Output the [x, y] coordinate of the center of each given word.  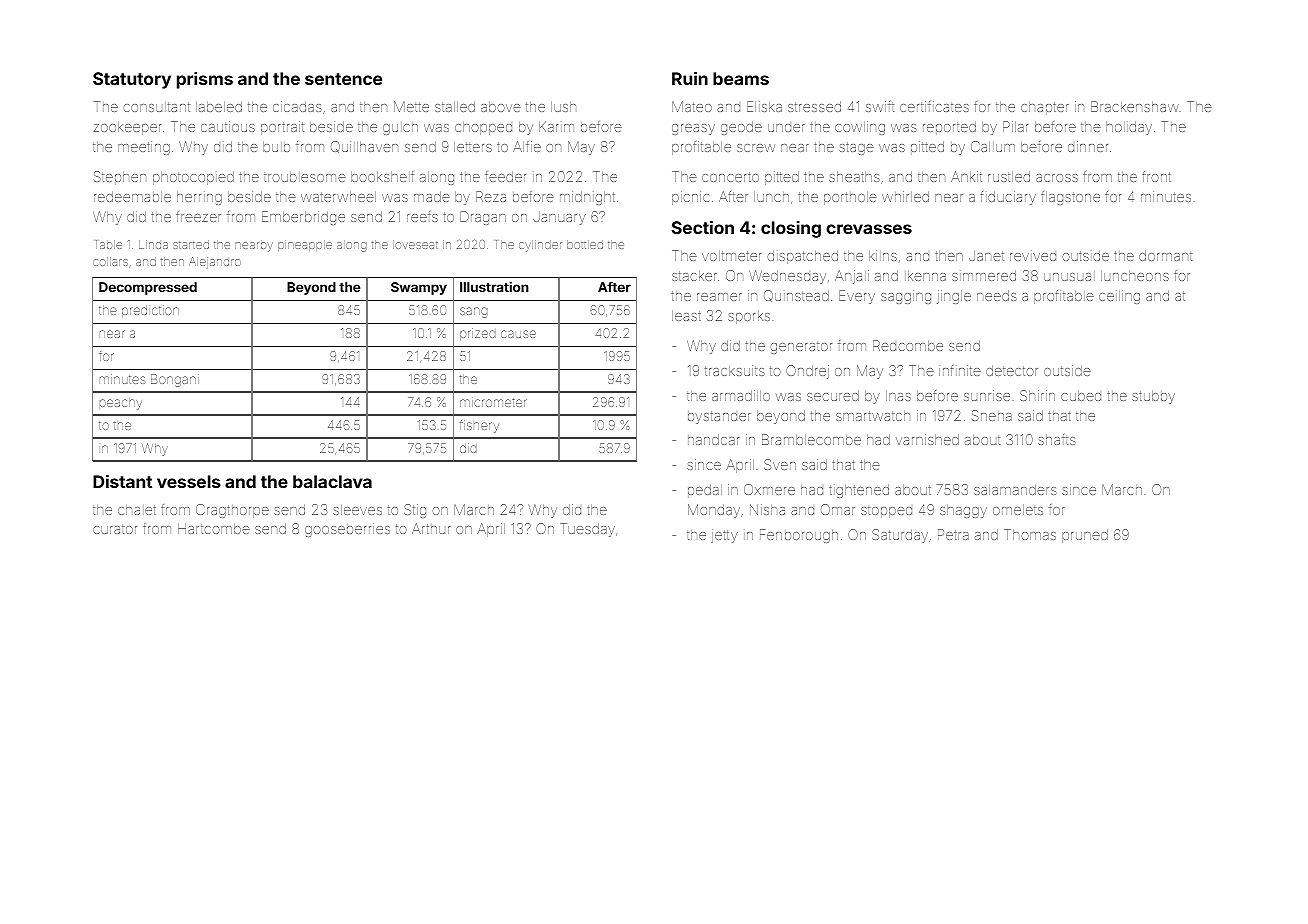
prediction [150, 311]
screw [756, 148]
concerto [730, 177]
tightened [859, 491]
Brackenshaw [1135, 106]
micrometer [493, 402]
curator [115, 529]
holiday [1129, 128]
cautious [228, 126]
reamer [719, 297]
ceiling [1119, 297]
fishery [479, 426]
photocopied [193, 178]
